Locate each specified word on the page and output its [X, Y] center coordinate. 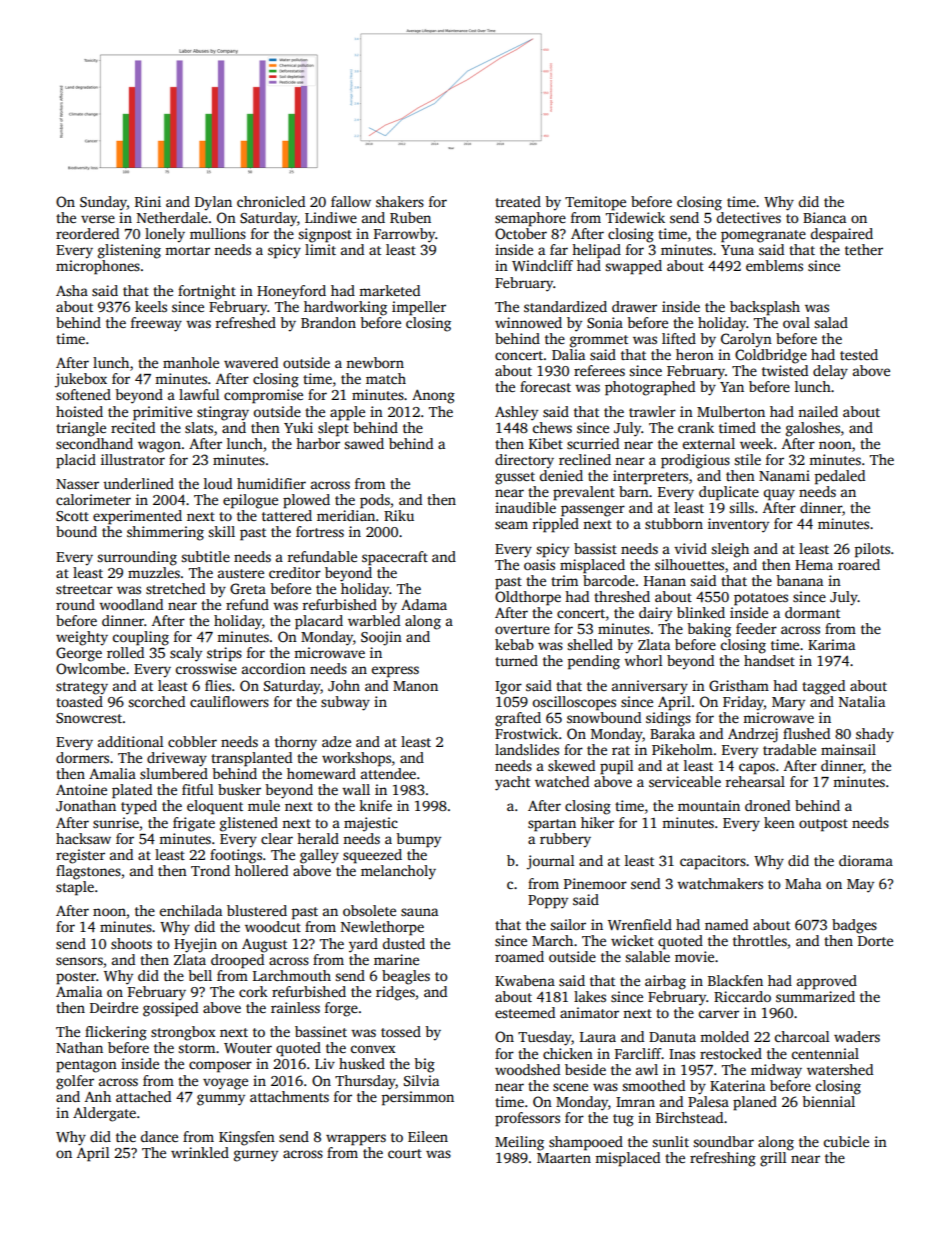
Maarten [564, 1158]
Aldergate [104, 1114]
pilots [872, 550]
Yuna [737, 250]
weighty [82, 638]
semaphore [530, 219]
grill [773, 1159]
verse [98, 219]
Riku [399, 515]
